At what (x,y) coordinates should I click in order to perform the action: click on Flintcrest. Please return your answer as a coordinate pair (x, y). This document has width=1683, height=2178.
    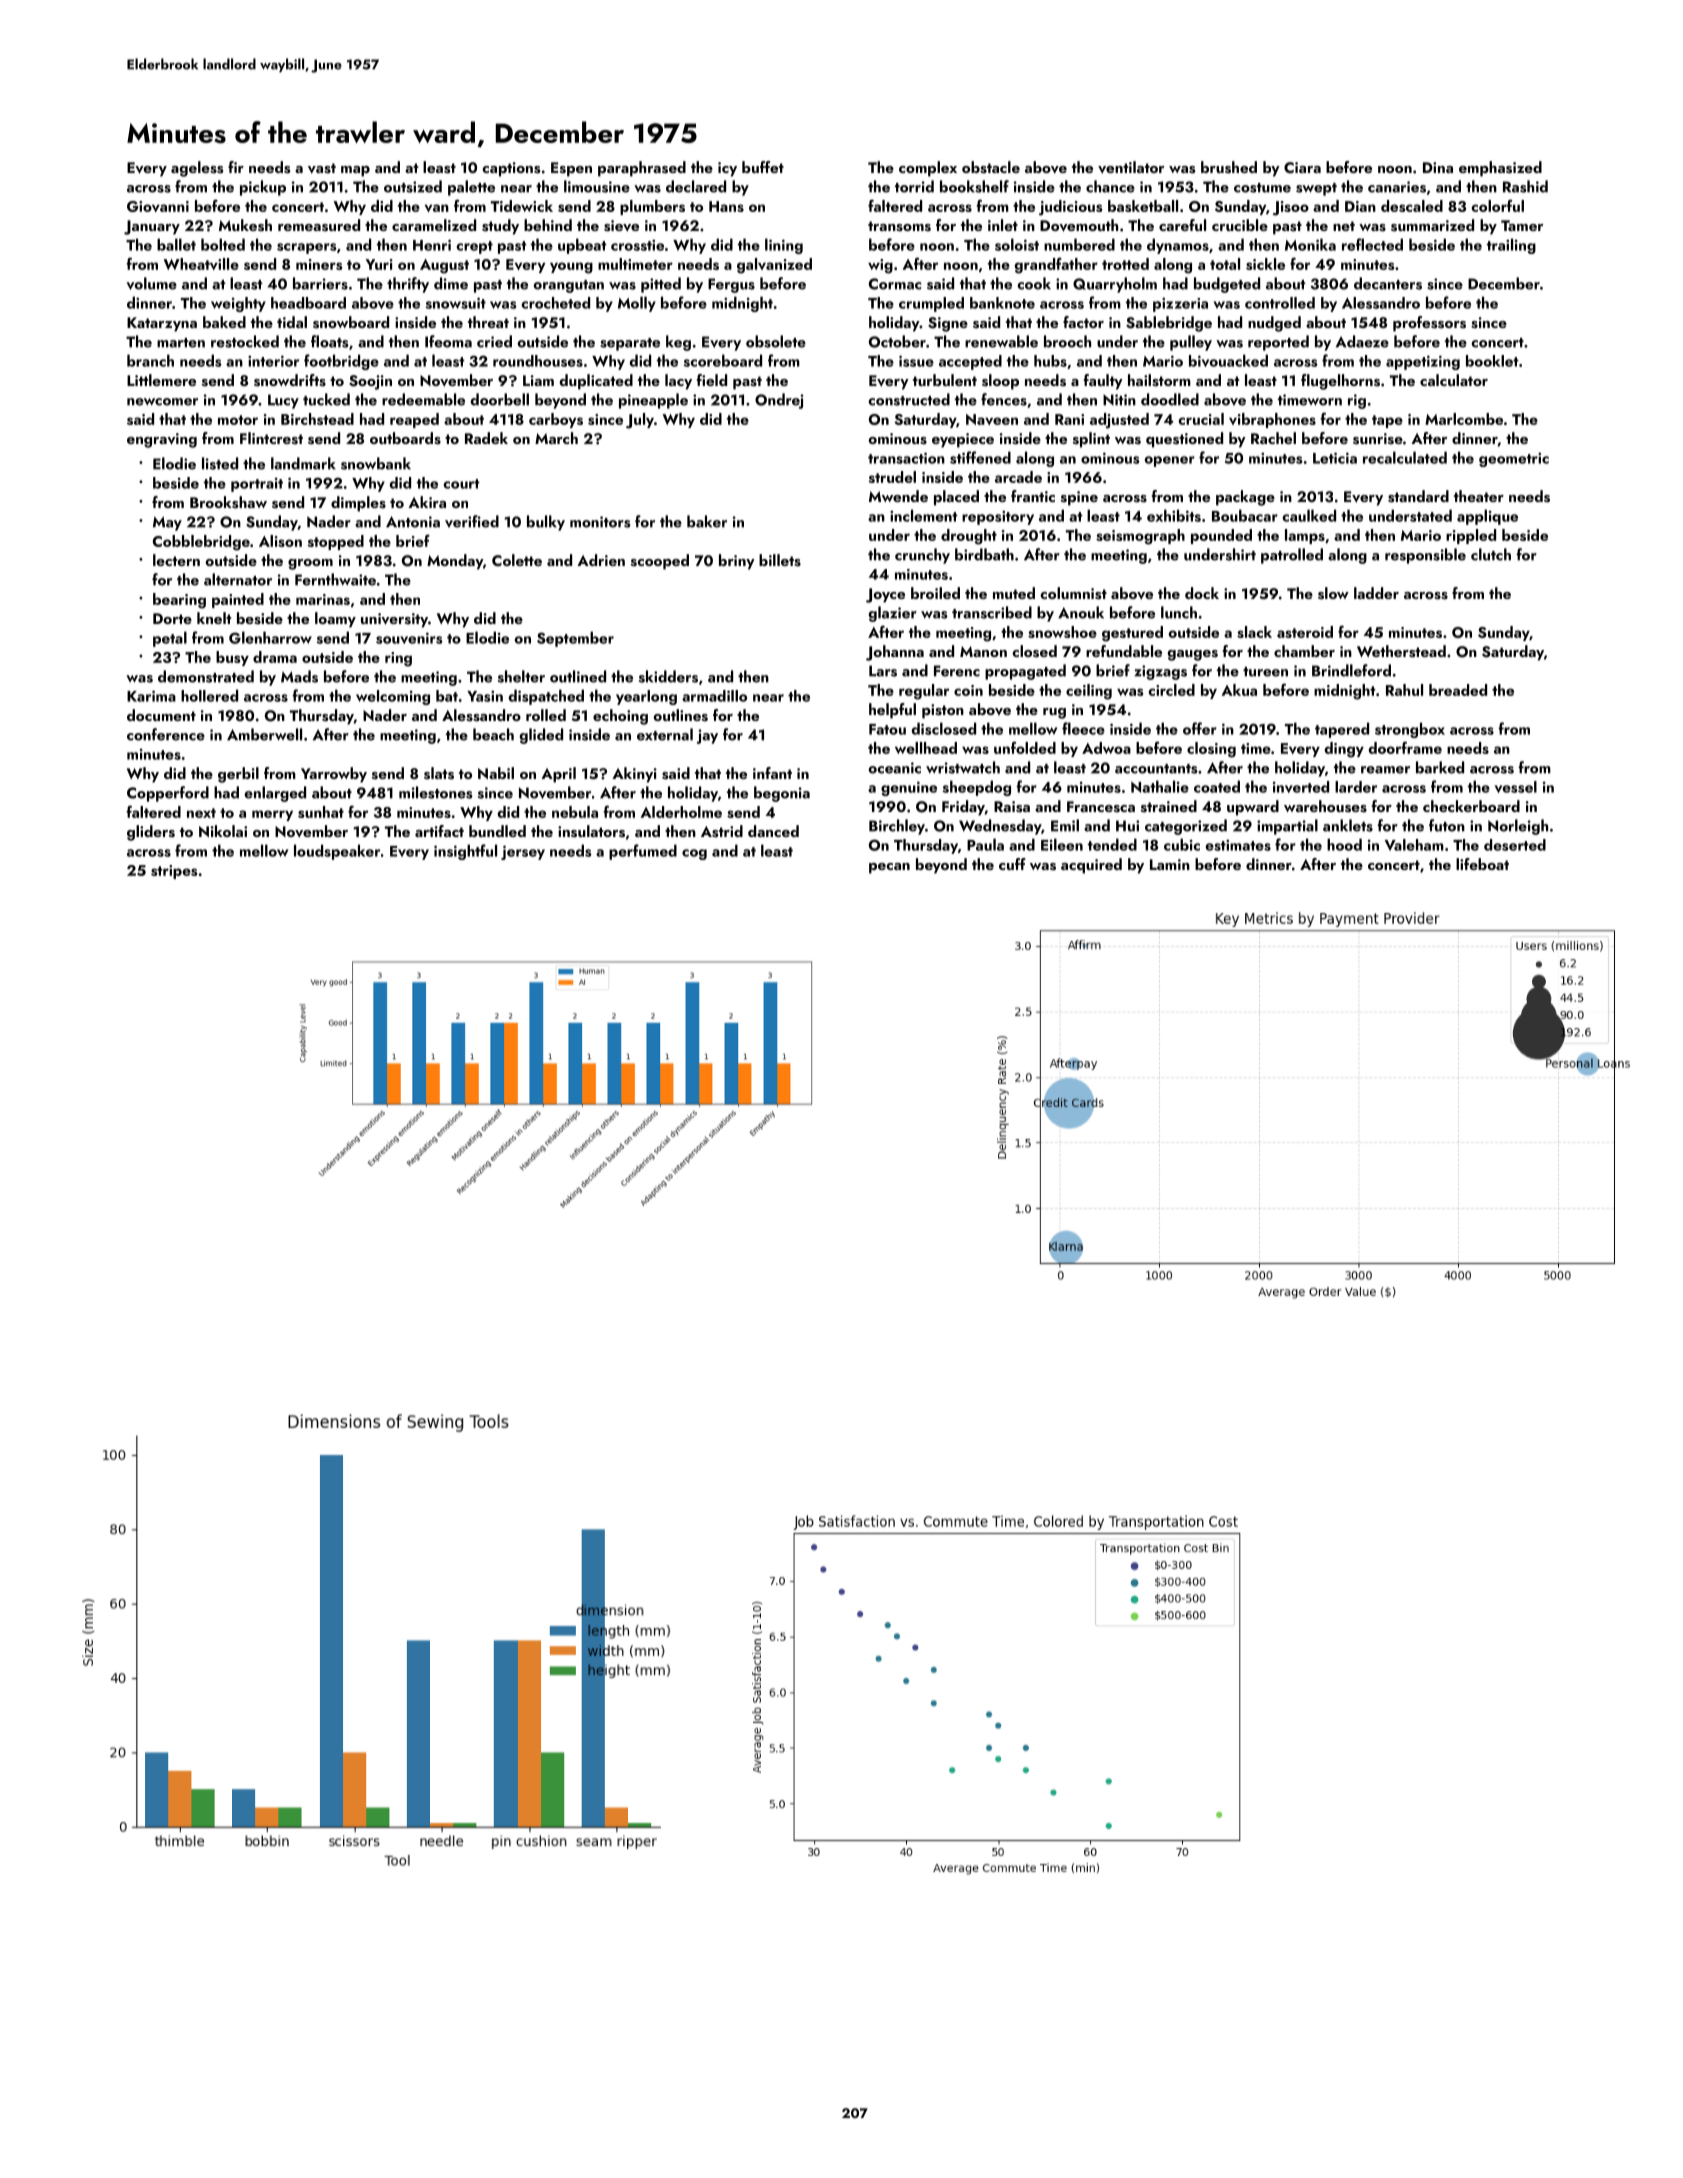
    Looking at the image, I should click on (271, 438).
